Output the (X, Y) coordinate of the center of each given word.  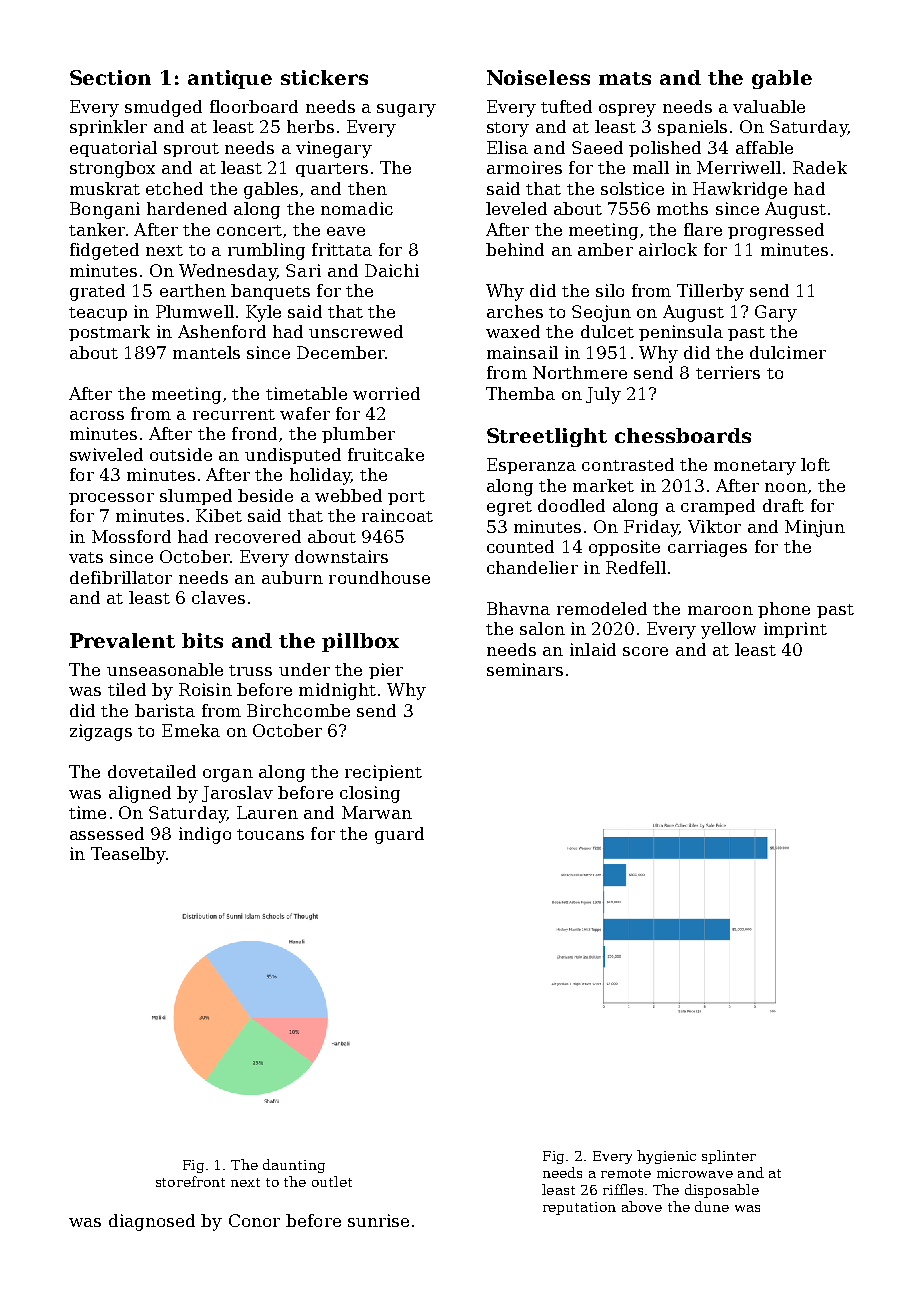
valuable (769, 106)
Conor (254, 1220)
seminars (525, 669)
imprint (795, 630)
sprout (191, 150)
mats (625, 78)
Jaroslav (237, 794)
